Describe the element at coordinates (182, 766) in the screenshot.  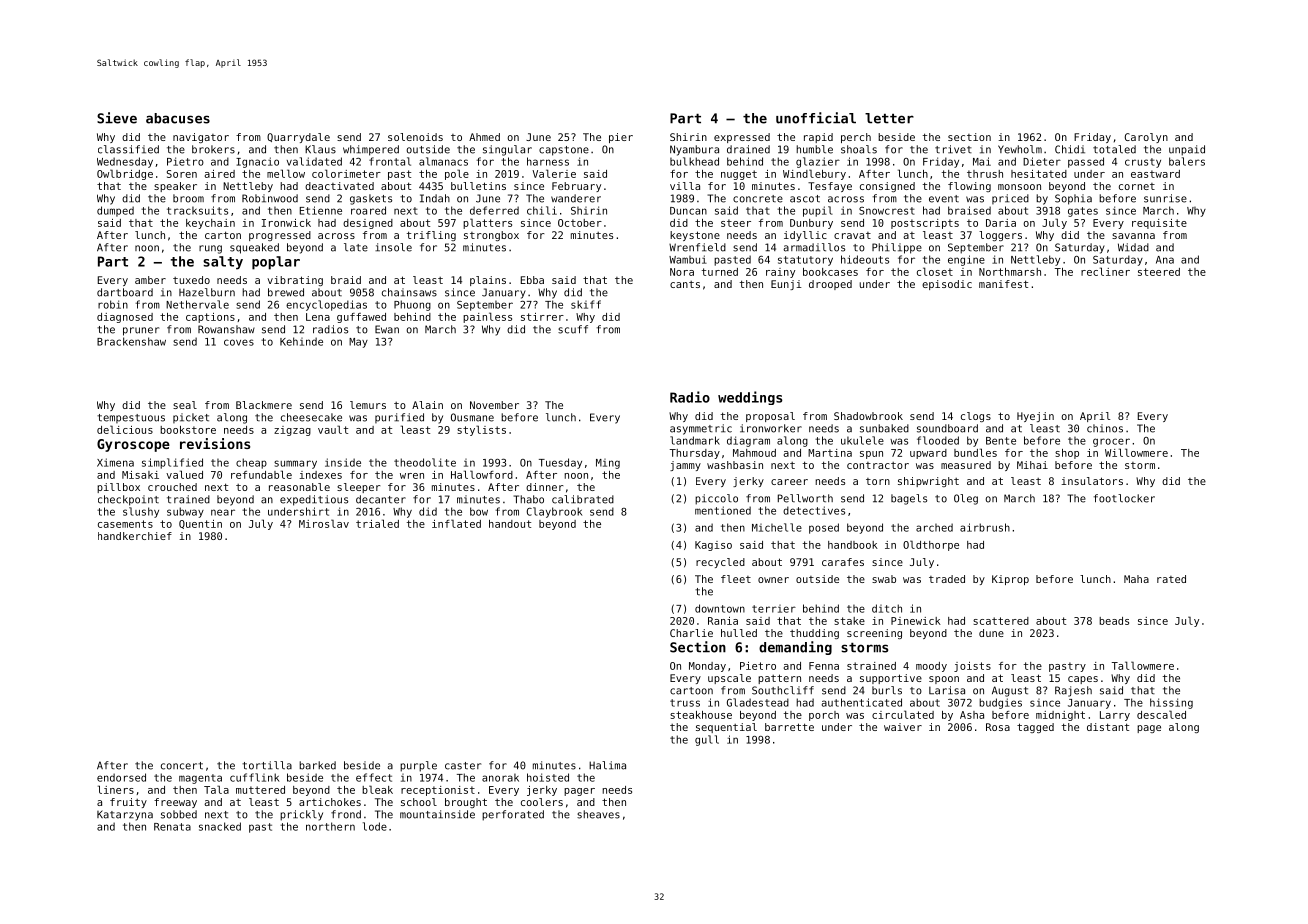
I see `concert` at that location.
